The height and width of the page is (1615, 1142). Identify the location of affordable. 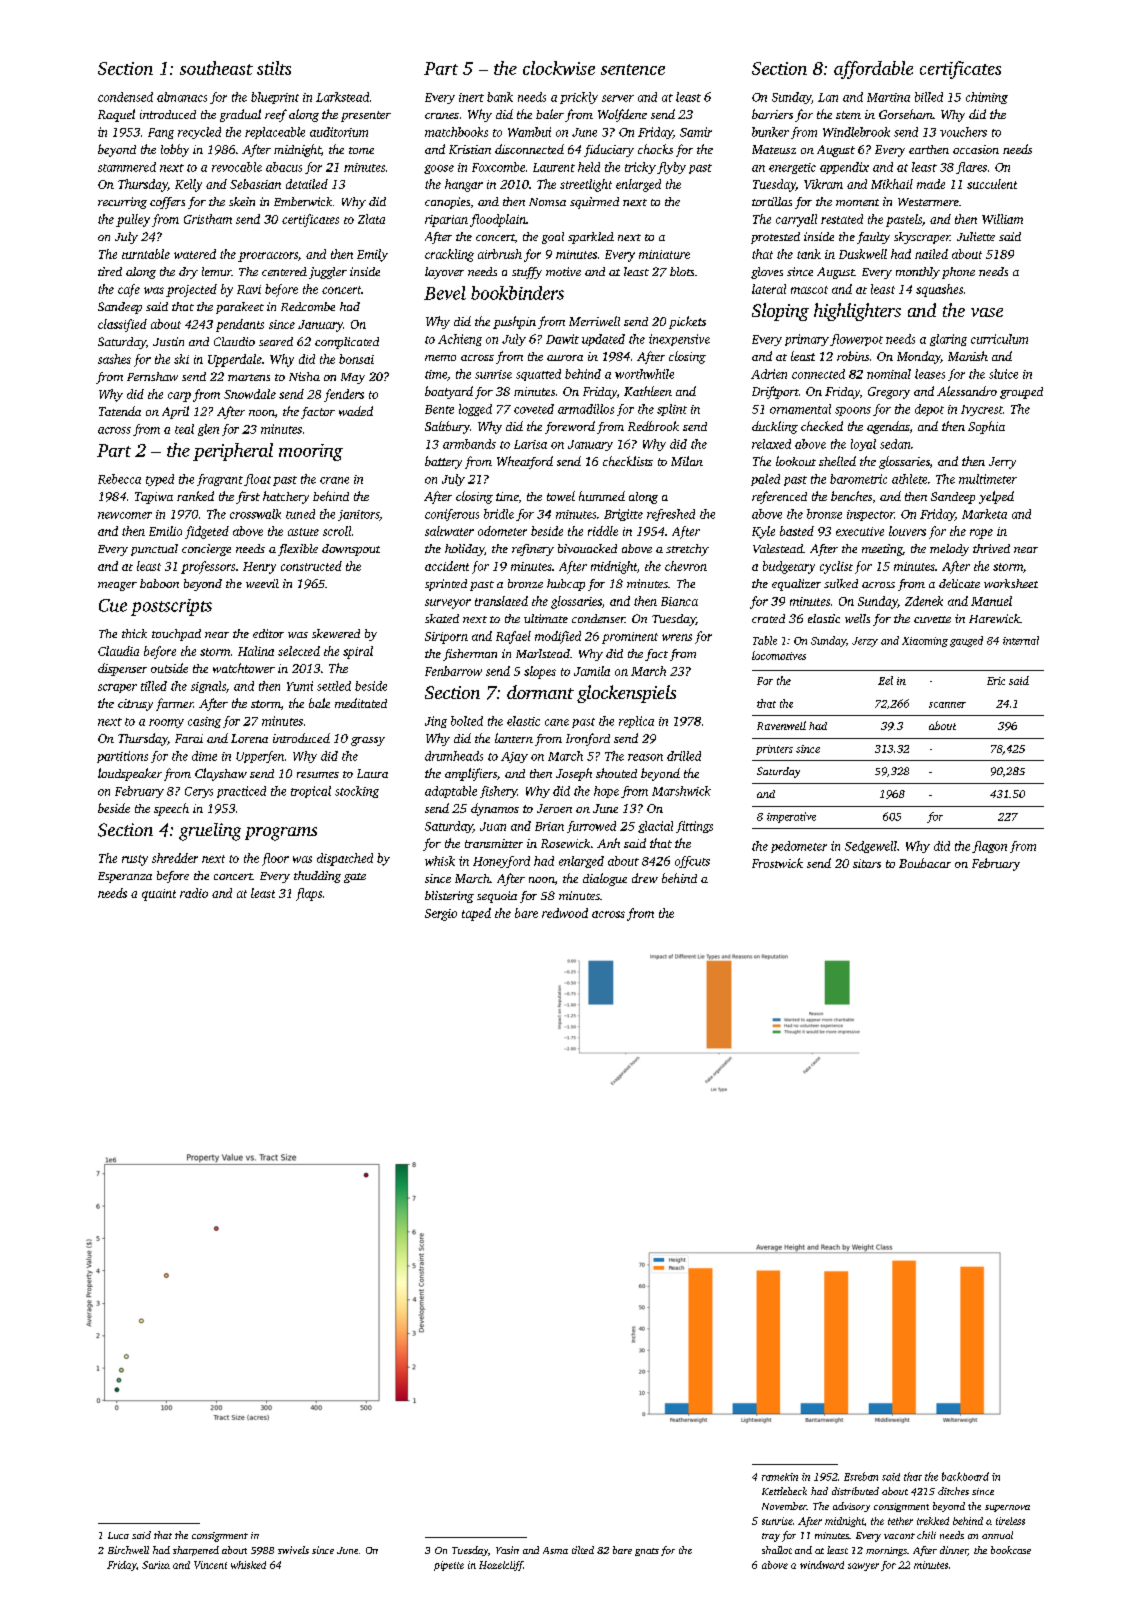
(873, 70).
